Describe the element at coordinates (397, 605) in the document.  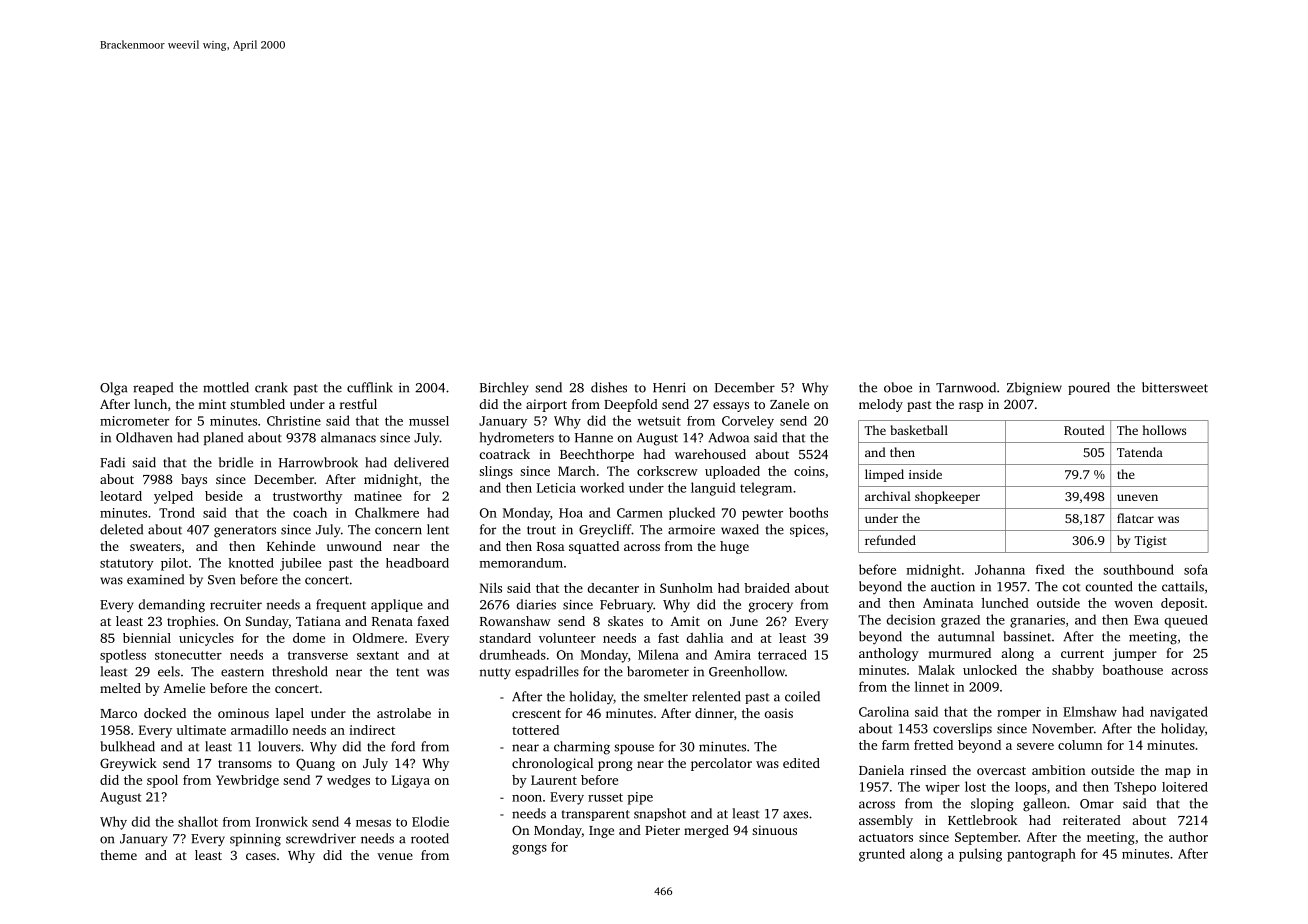
I see `applique` at that location.
